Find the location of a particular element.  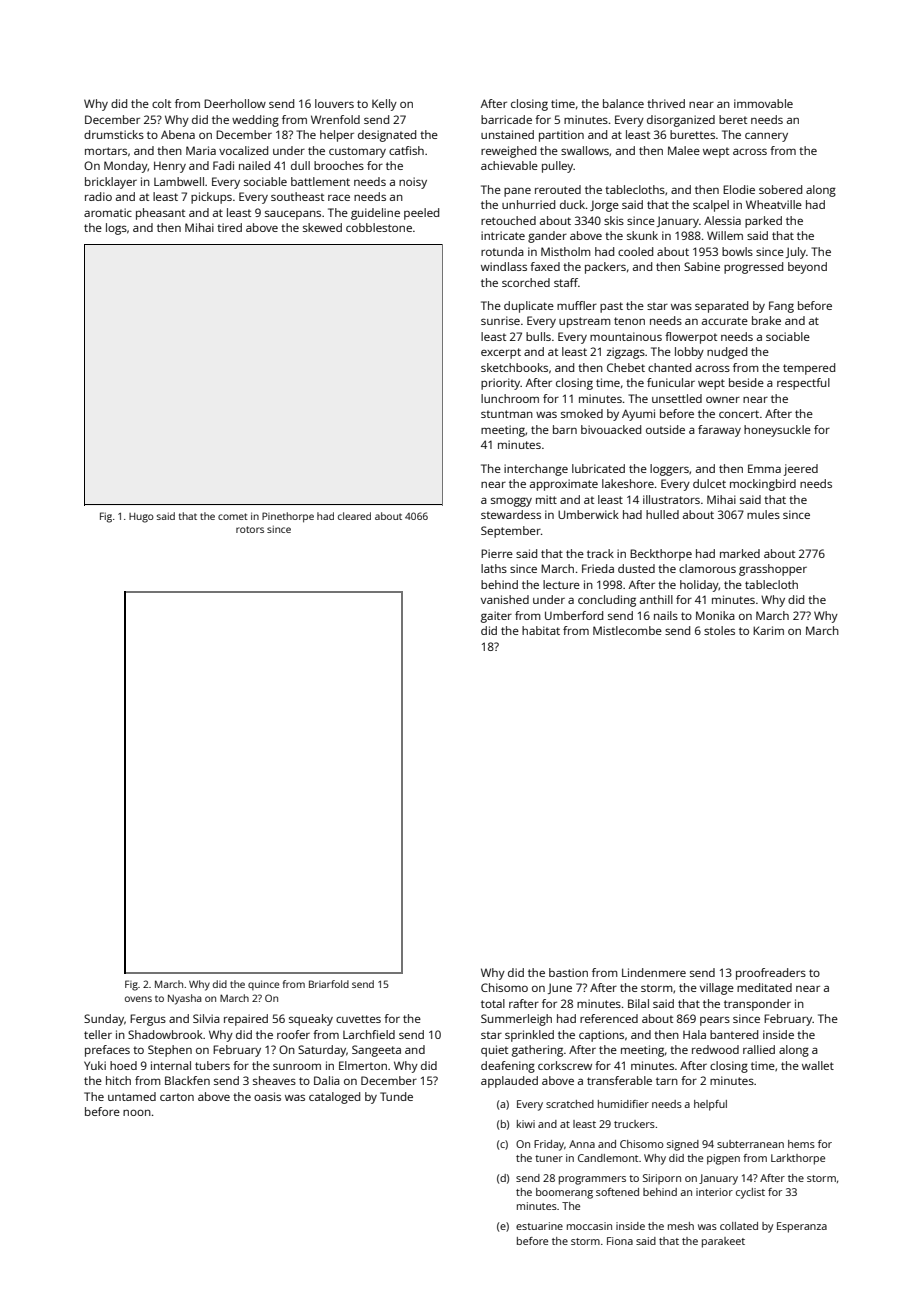

balance is located at coordinates (623, 103).
